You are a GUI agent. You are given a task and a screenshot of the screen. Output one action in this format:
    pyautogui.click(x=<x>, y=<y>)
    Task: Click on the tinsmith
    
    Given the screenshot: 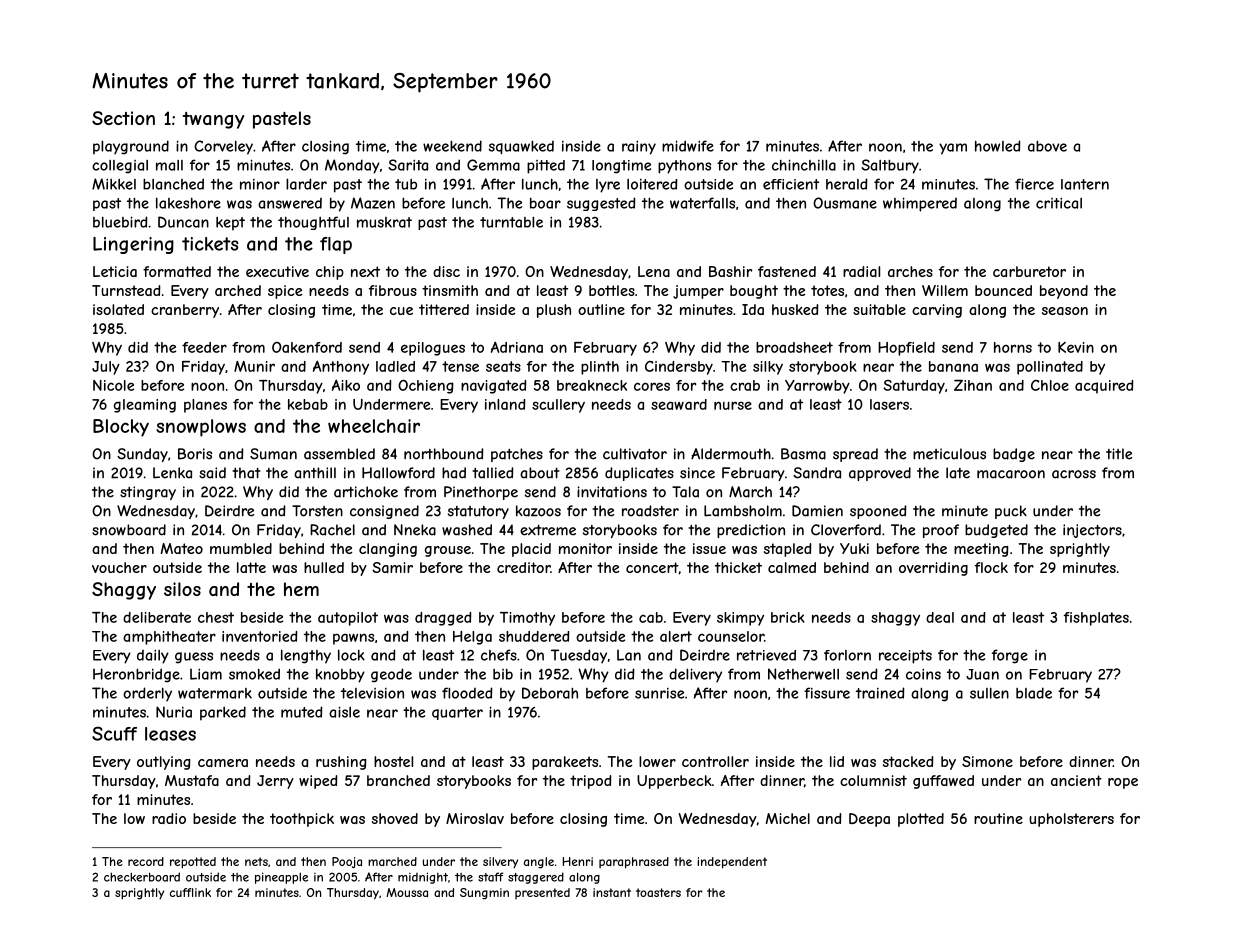 What is the action you would take?
    pyautogui.click(x=450, y=290)
